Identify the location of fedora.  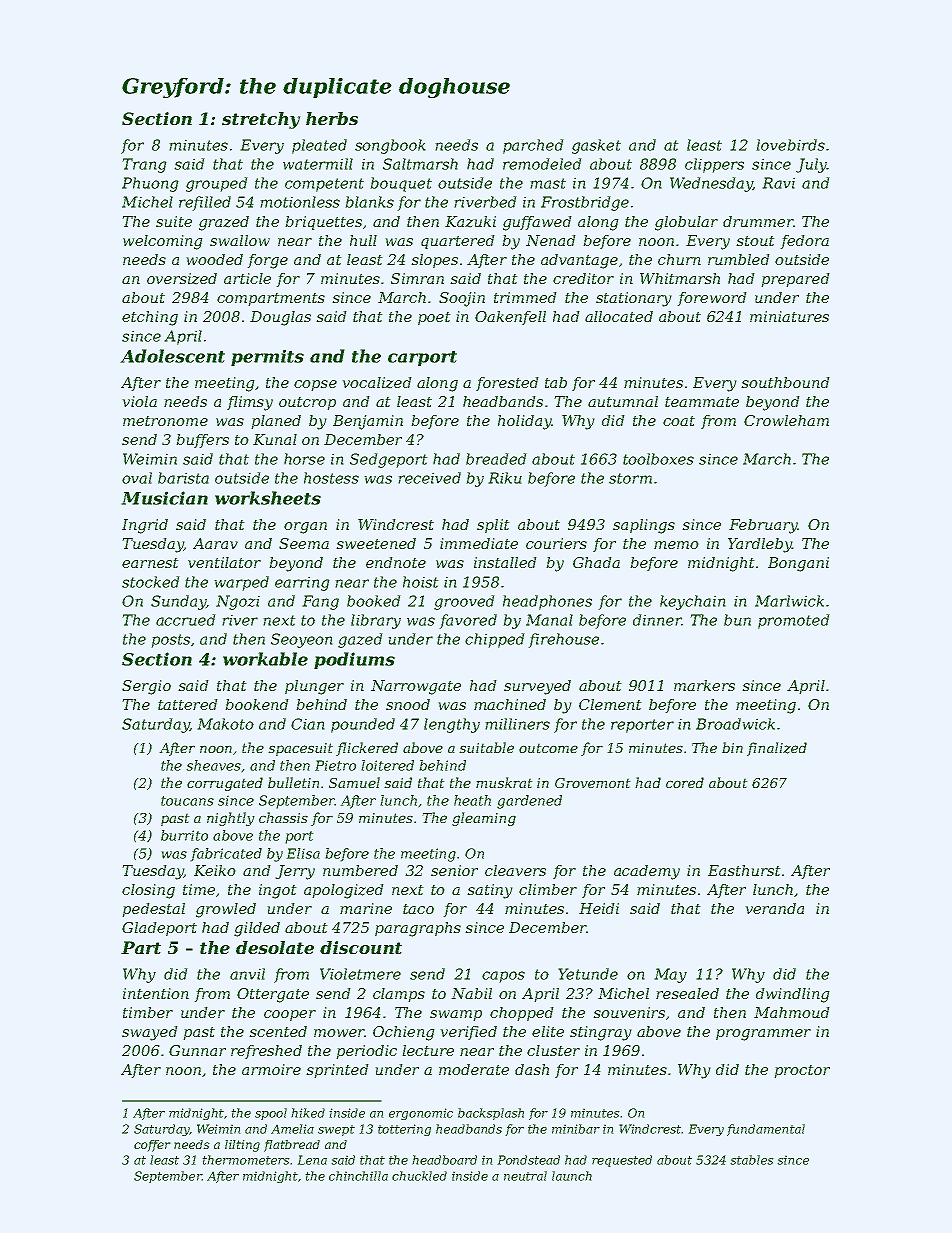
(804, 242).
